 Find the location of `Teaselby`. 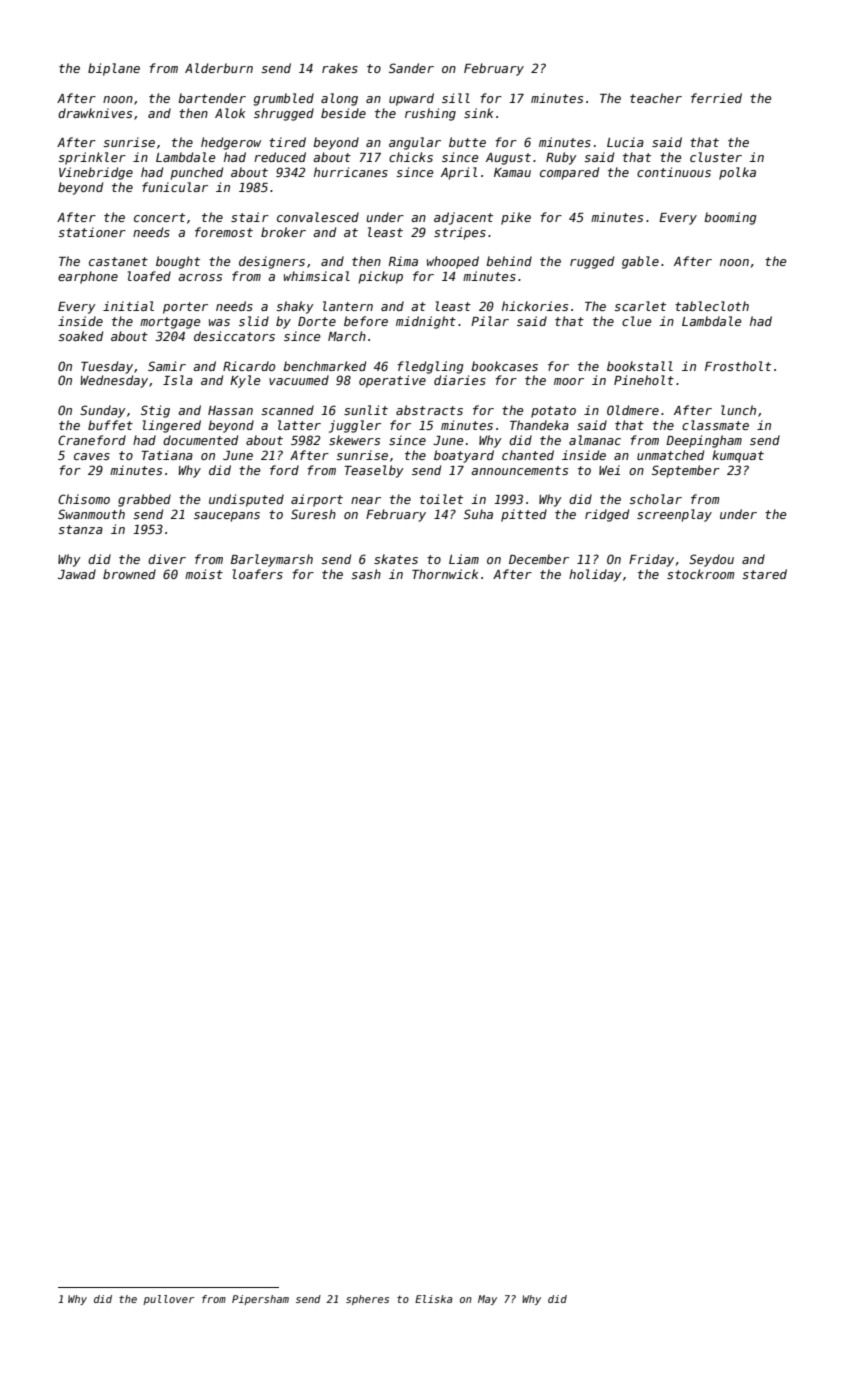

Teaselby is located at coordinates (374, 471).
